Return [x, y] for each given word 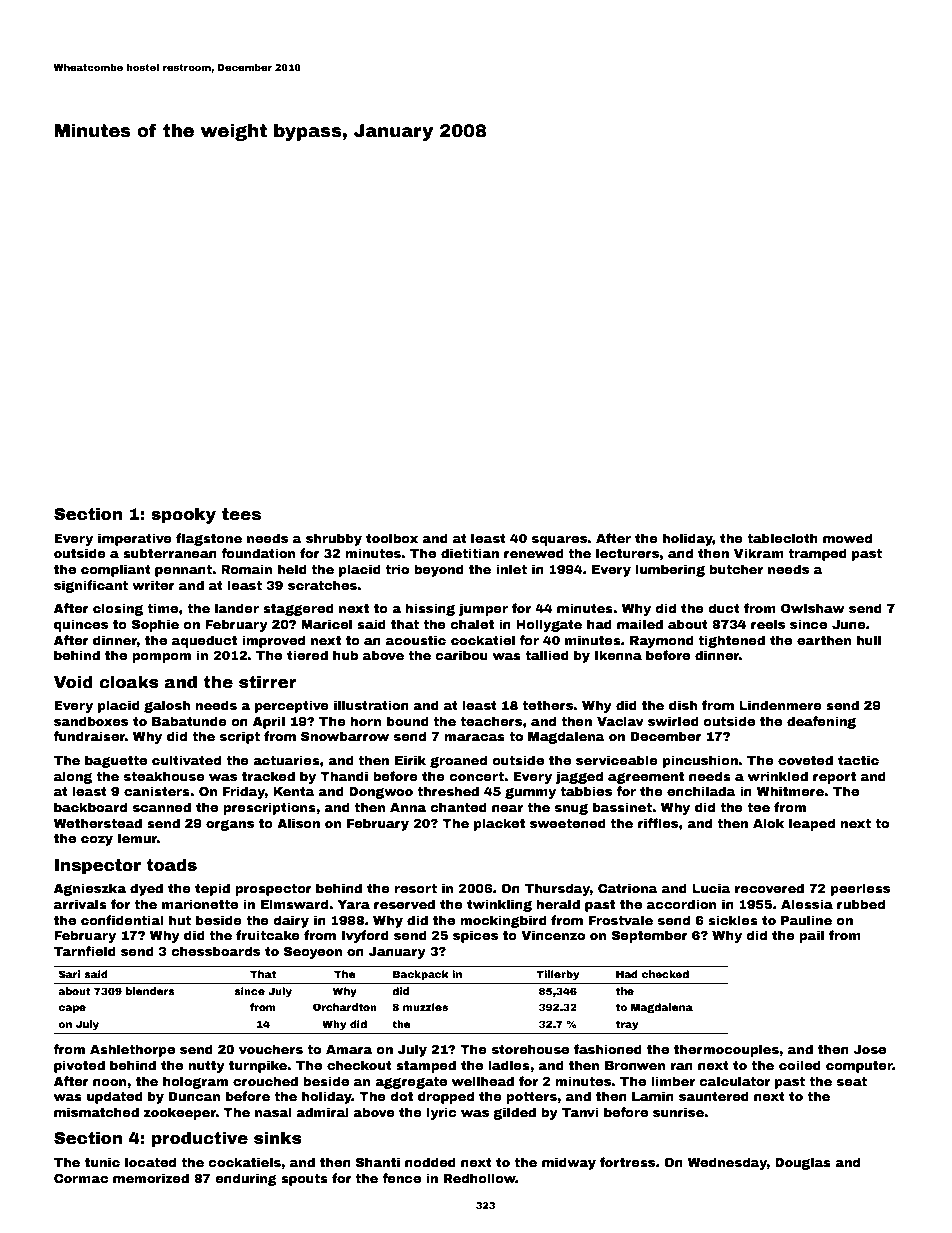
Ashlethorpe [132, 1050]
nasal [273, 1112]
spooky [183, 515]
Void [73, 682]
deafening [821, 722]
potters [531, 1098]
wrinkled [778, 776]
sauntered [714, 1096]
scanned [162, 807]
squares [559, 541]
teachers [491, 721]
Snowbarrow [345, 736]
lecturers [627, 553]
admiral [322, 1112]
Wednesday [727, 1163]
